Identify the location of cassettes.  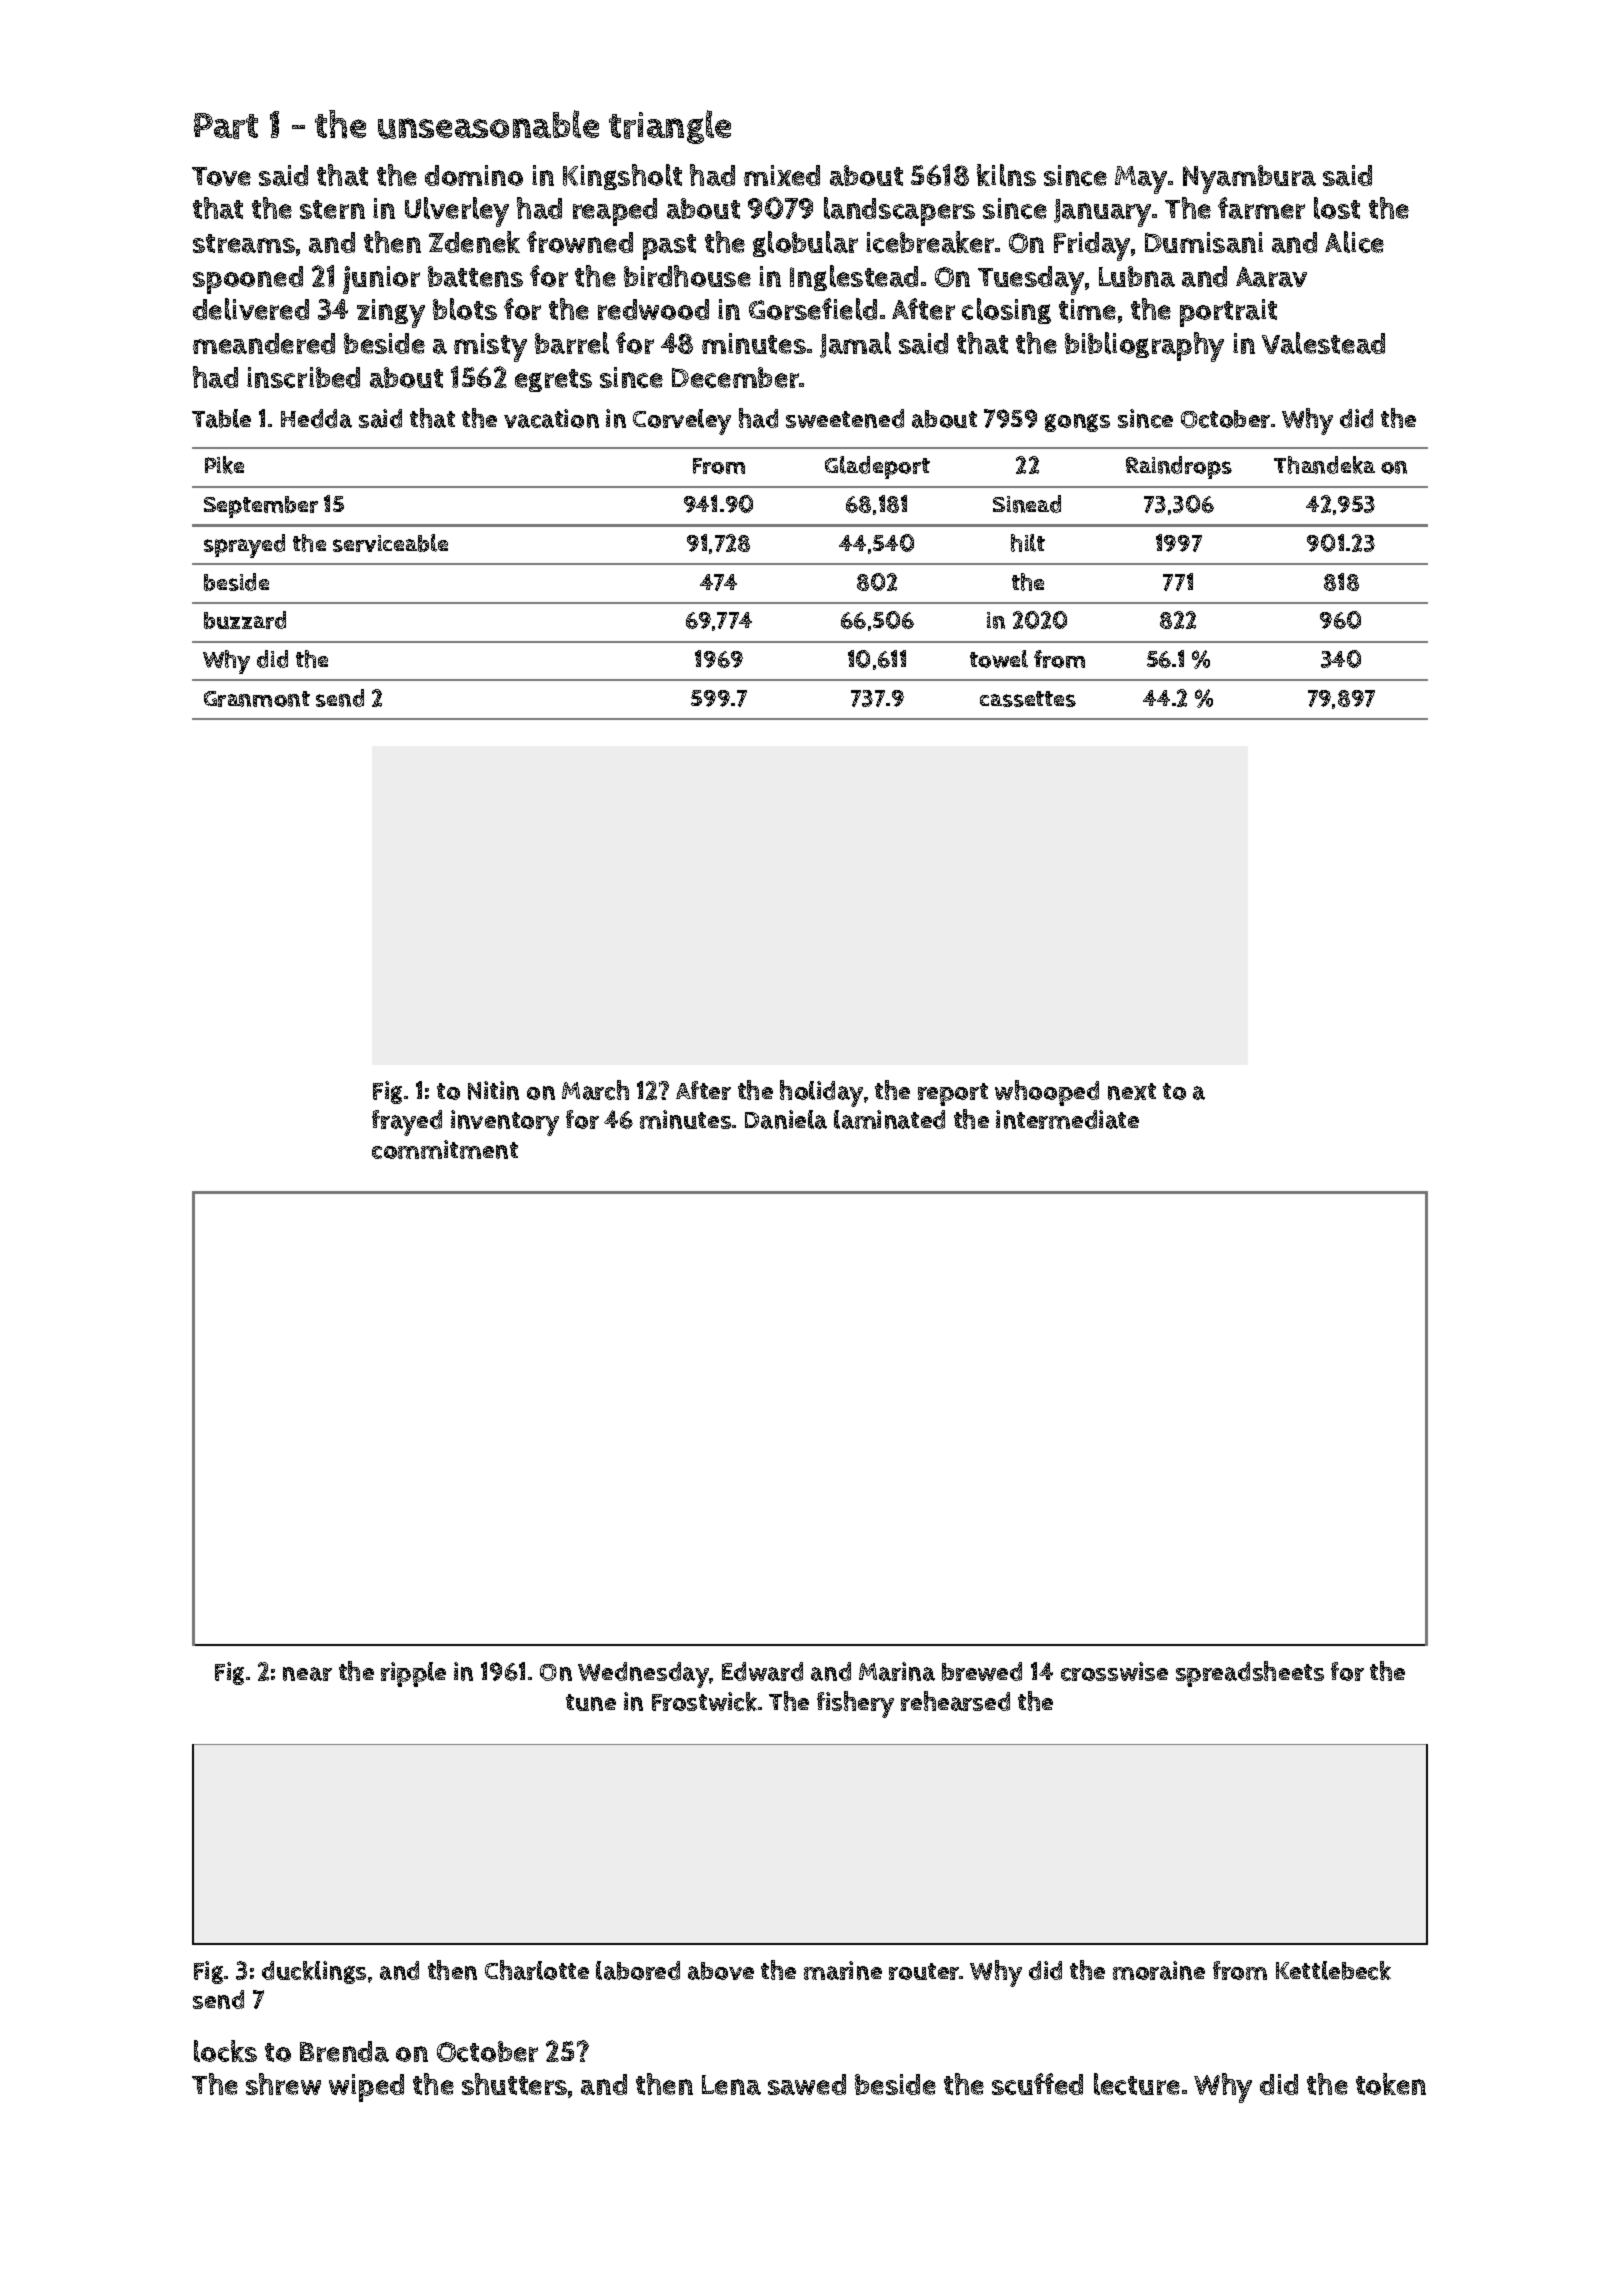
(1028, 699).
